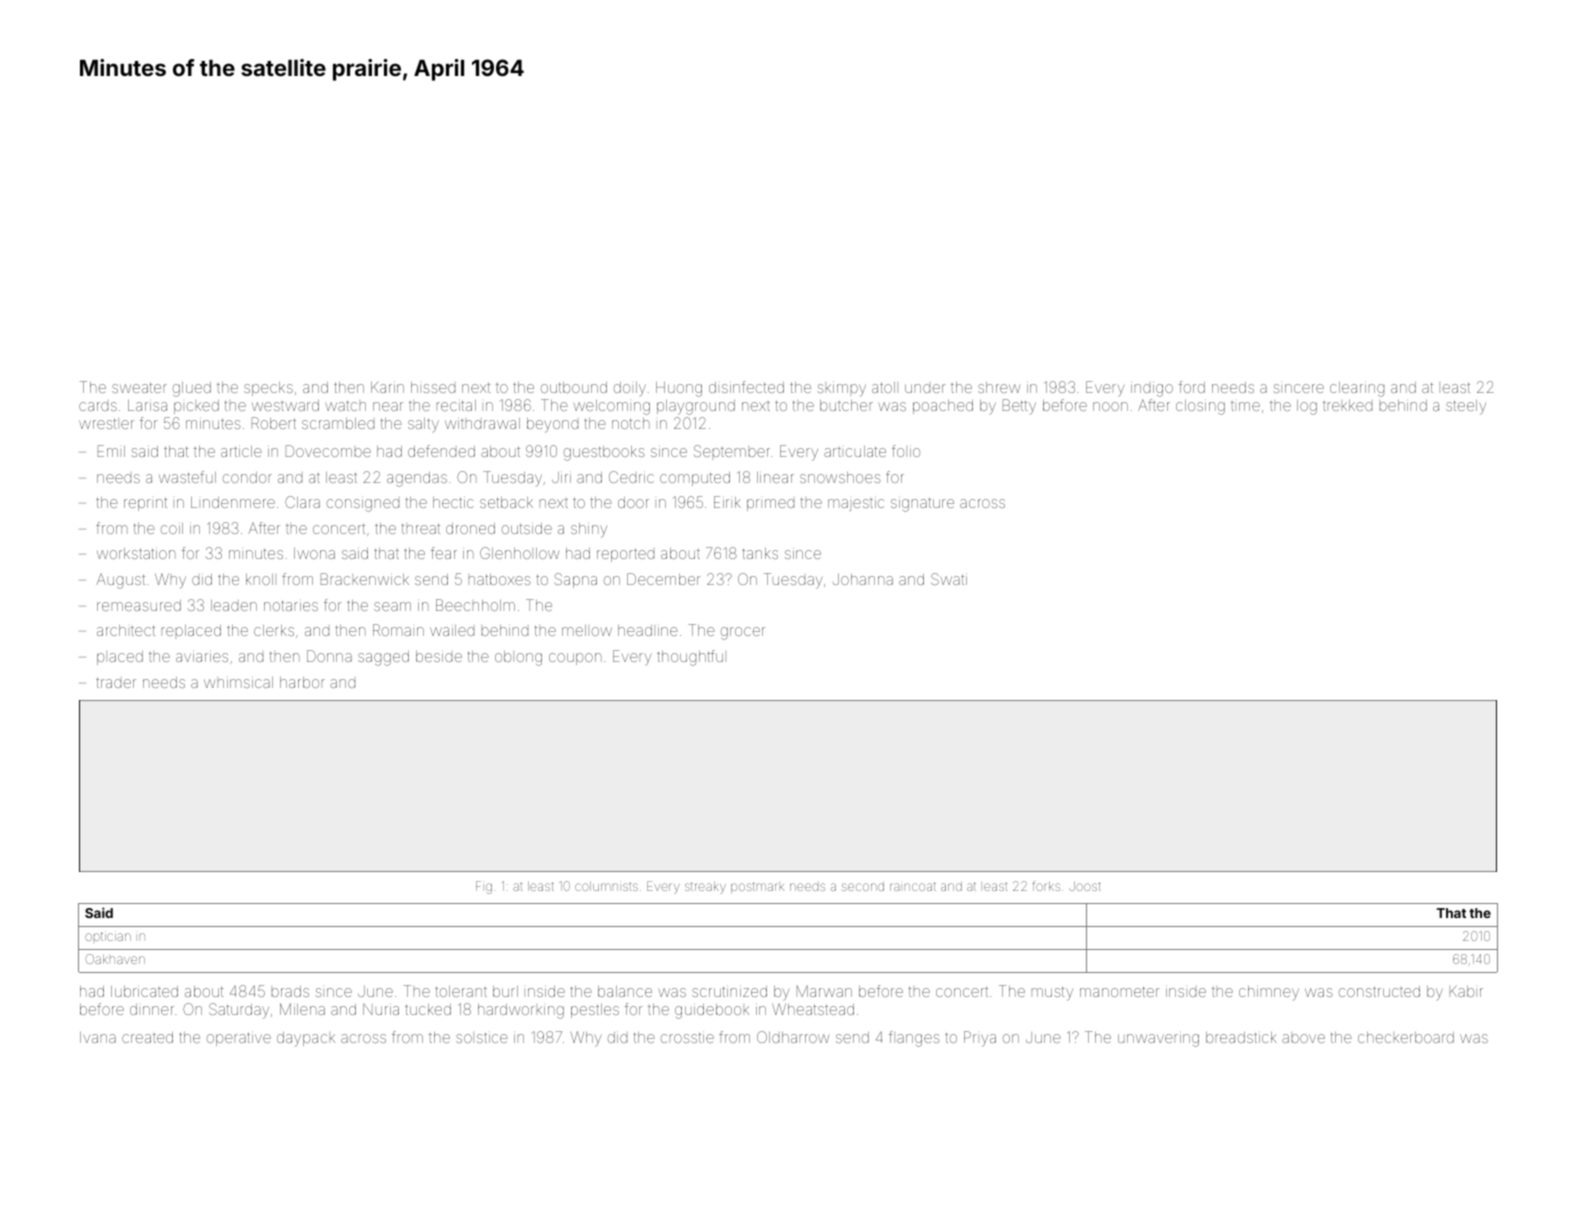  Describe the element at coordinates (863, 886) in the screenshot. I see `second` at that location.
